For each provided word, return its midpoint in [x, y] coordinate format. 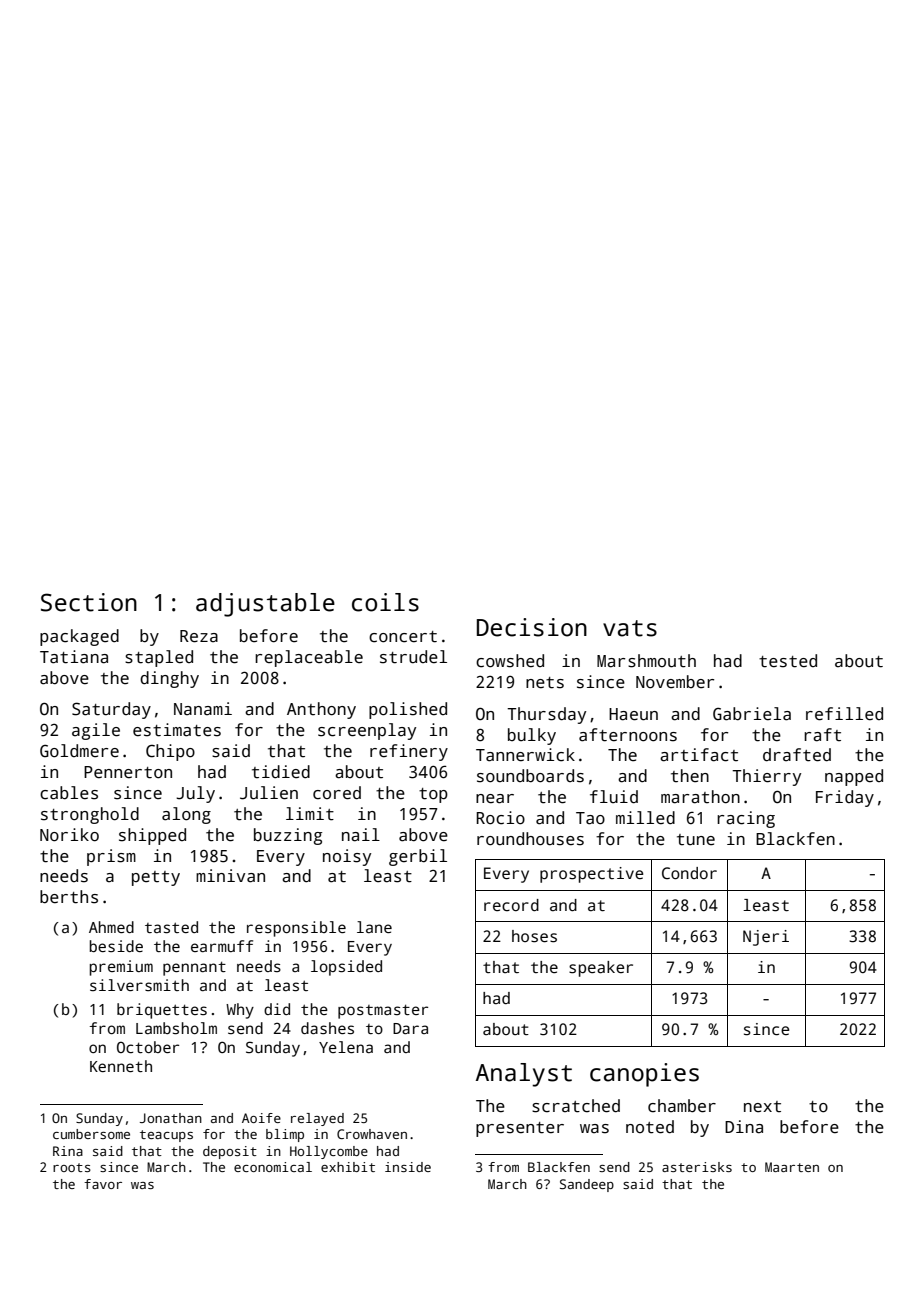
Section [89, 602]
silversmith [139, 985]
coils [385, 602]
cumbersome [91, 1134]
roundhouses [530, 839]
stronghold [90, 815]
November [675, 682]
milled [645, 818]
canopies [644, 1075]
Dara [410, 1028]
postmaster [383, 1011]
